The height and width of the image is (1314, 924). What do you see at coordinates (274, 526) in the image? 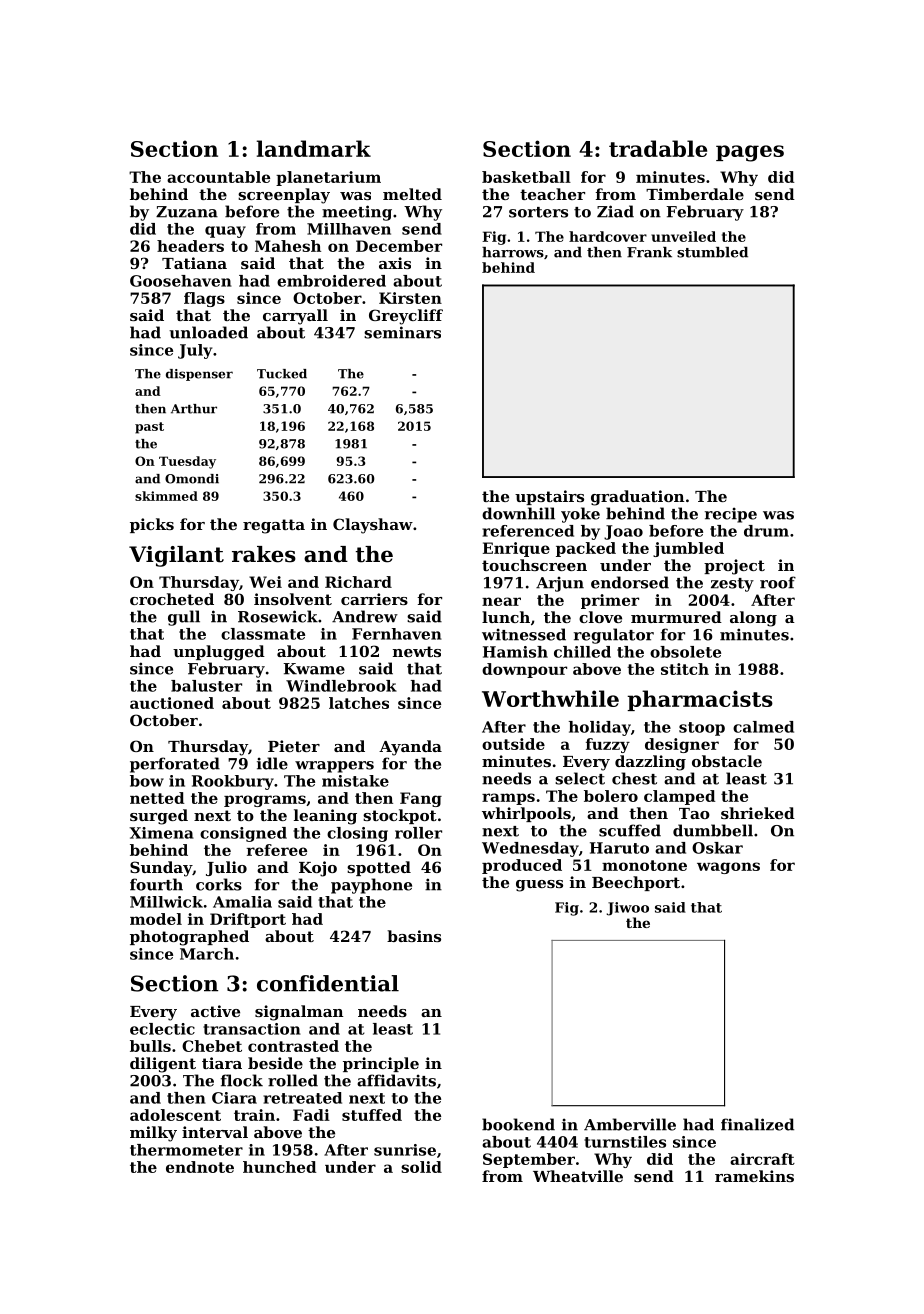
I see `regatta` at bounding box center [274, 526].
